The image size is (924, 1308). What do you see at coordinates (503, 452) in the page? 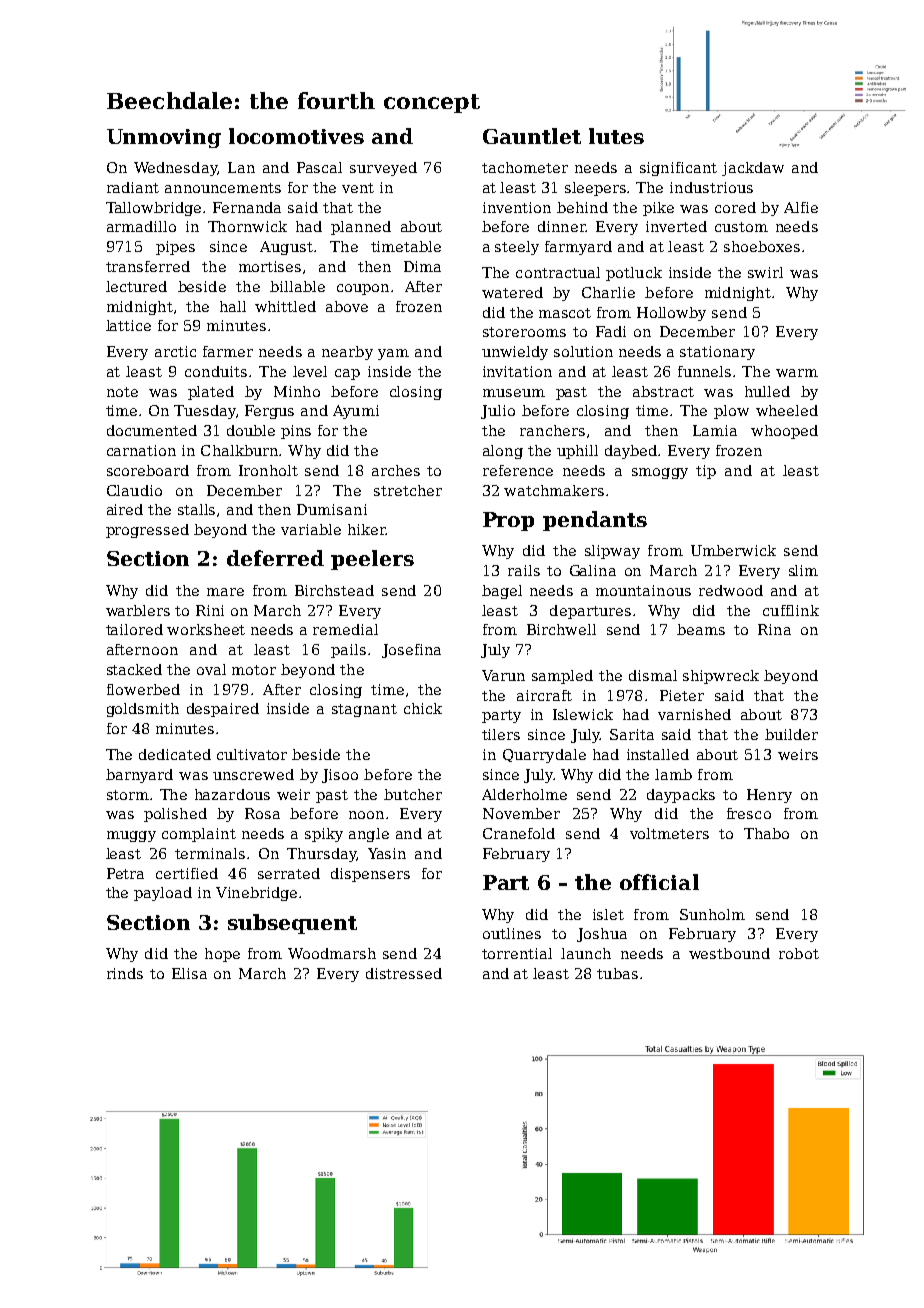
I see `along` at bounding box center [503, 452].
